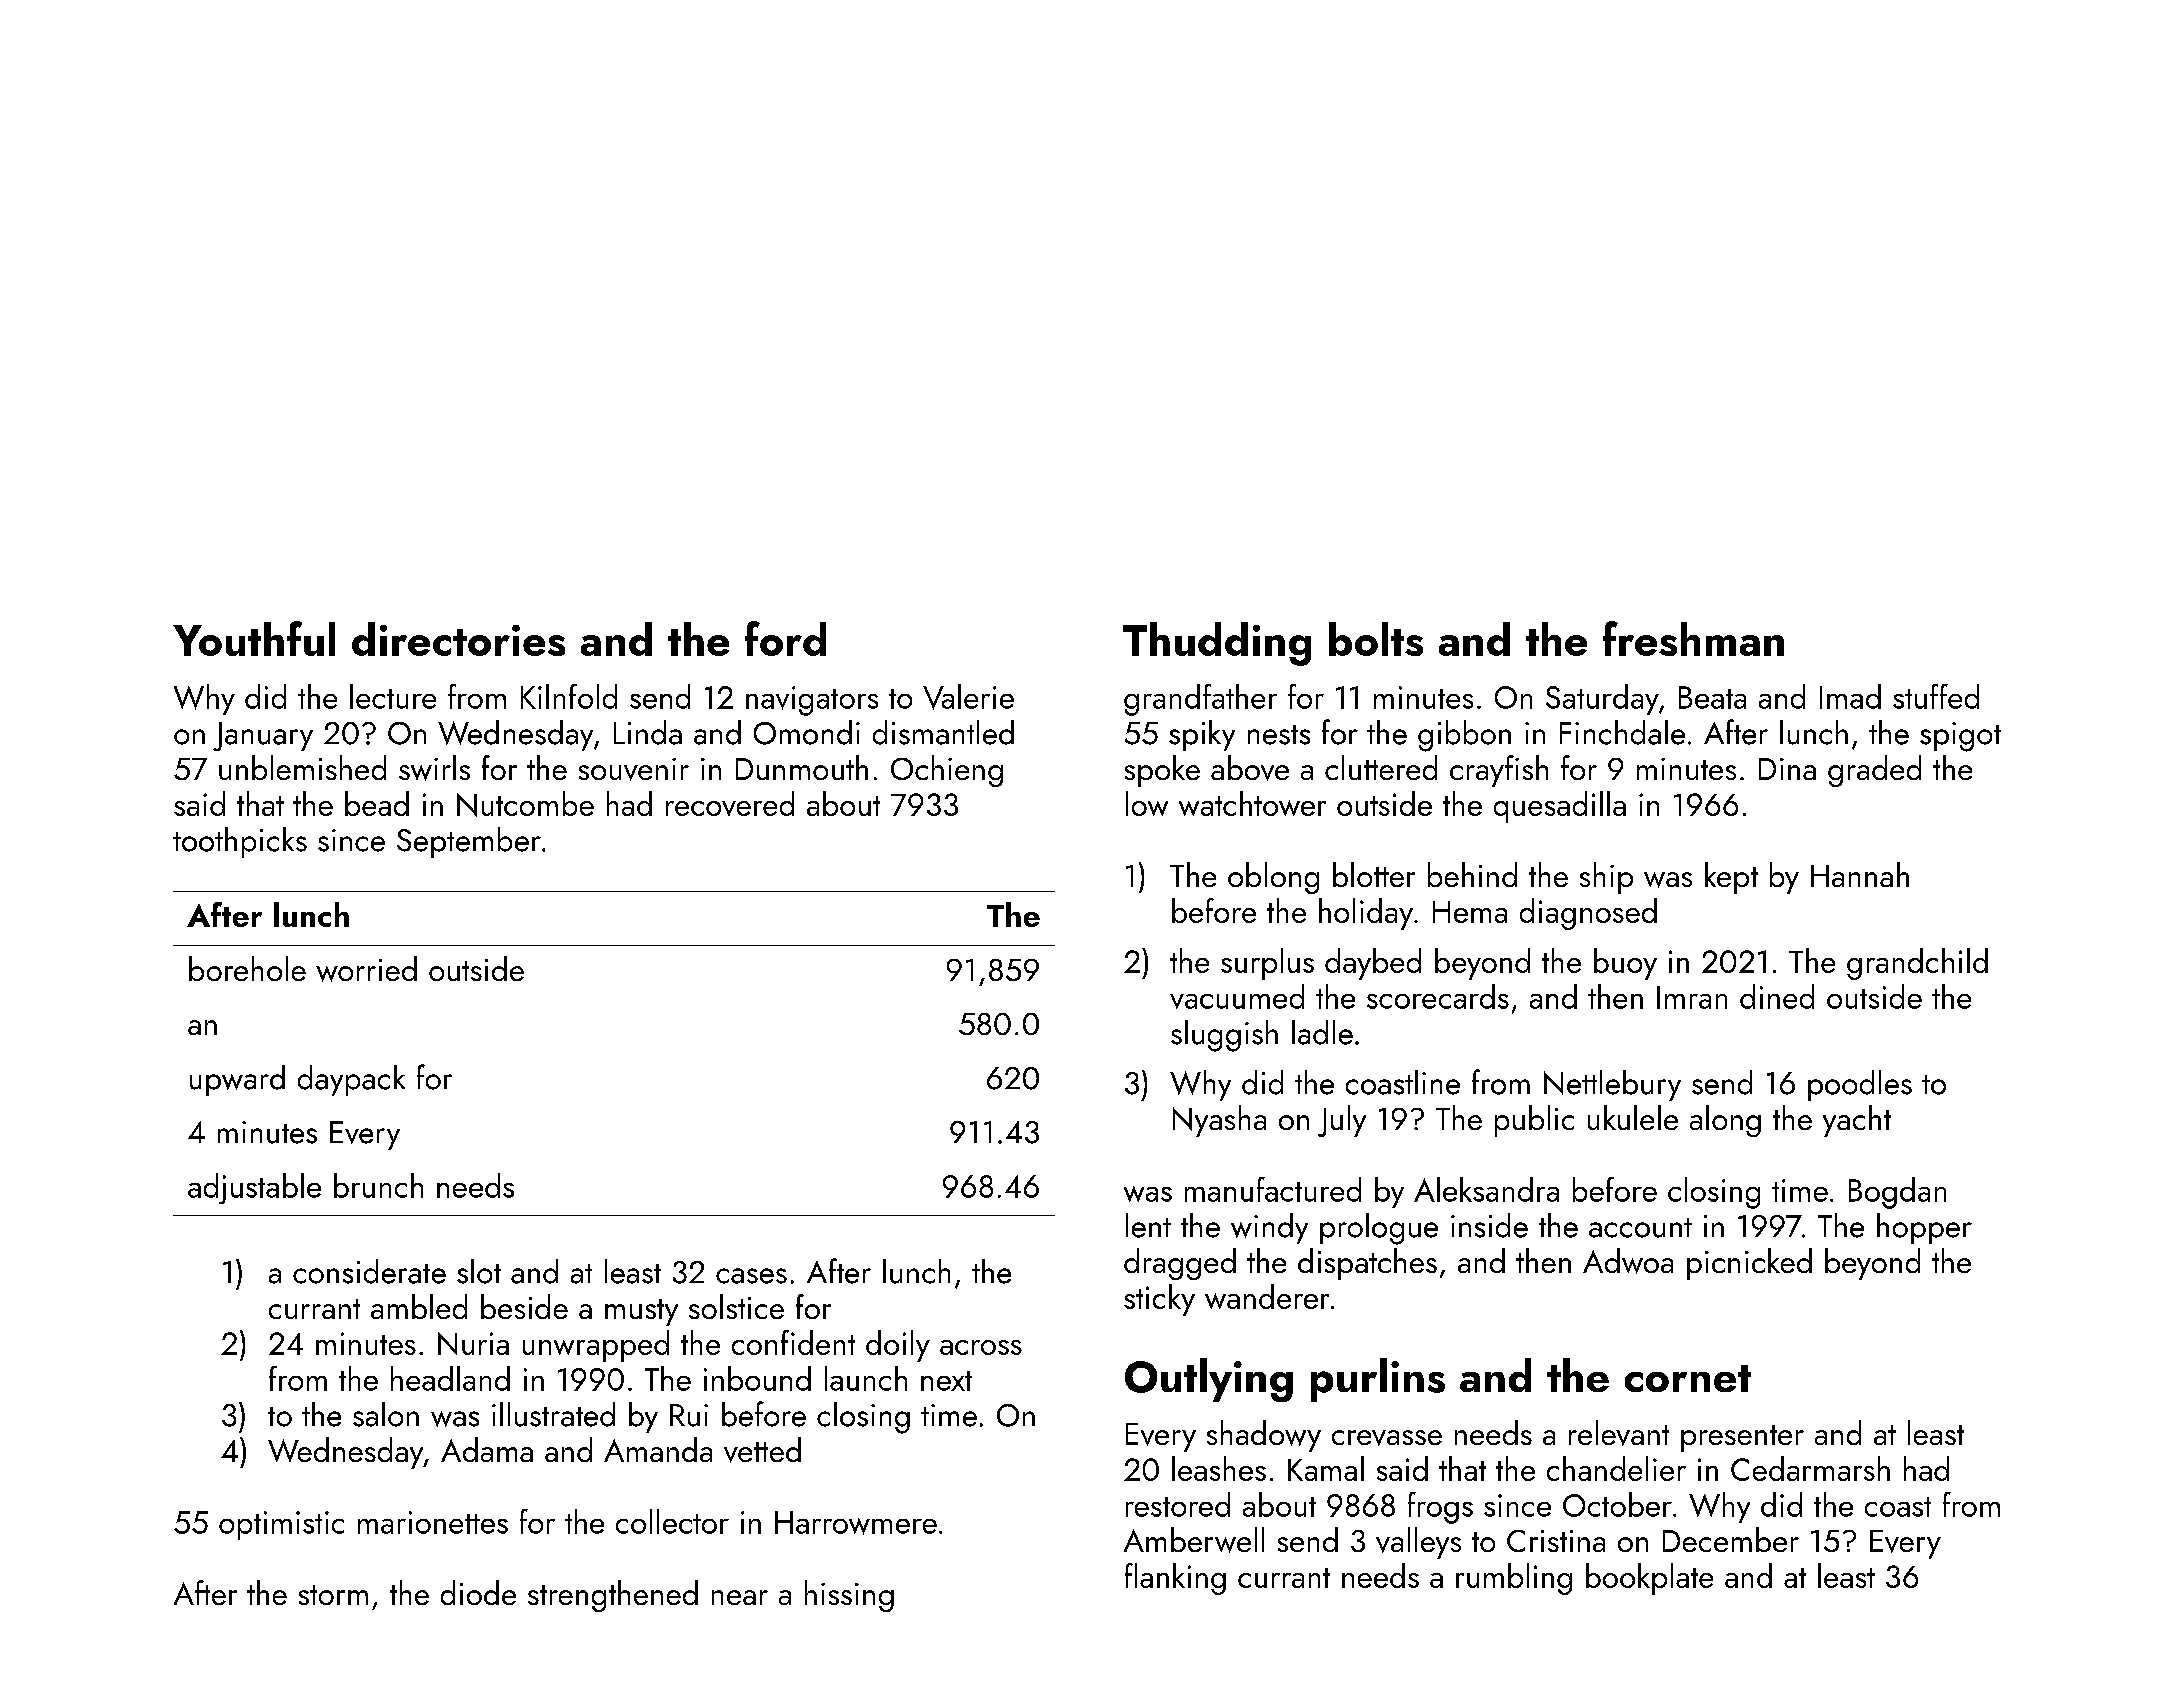 The width and height of the screenshot is (2178, 1683). I want to click on stuffed, so click(1936, 696).
